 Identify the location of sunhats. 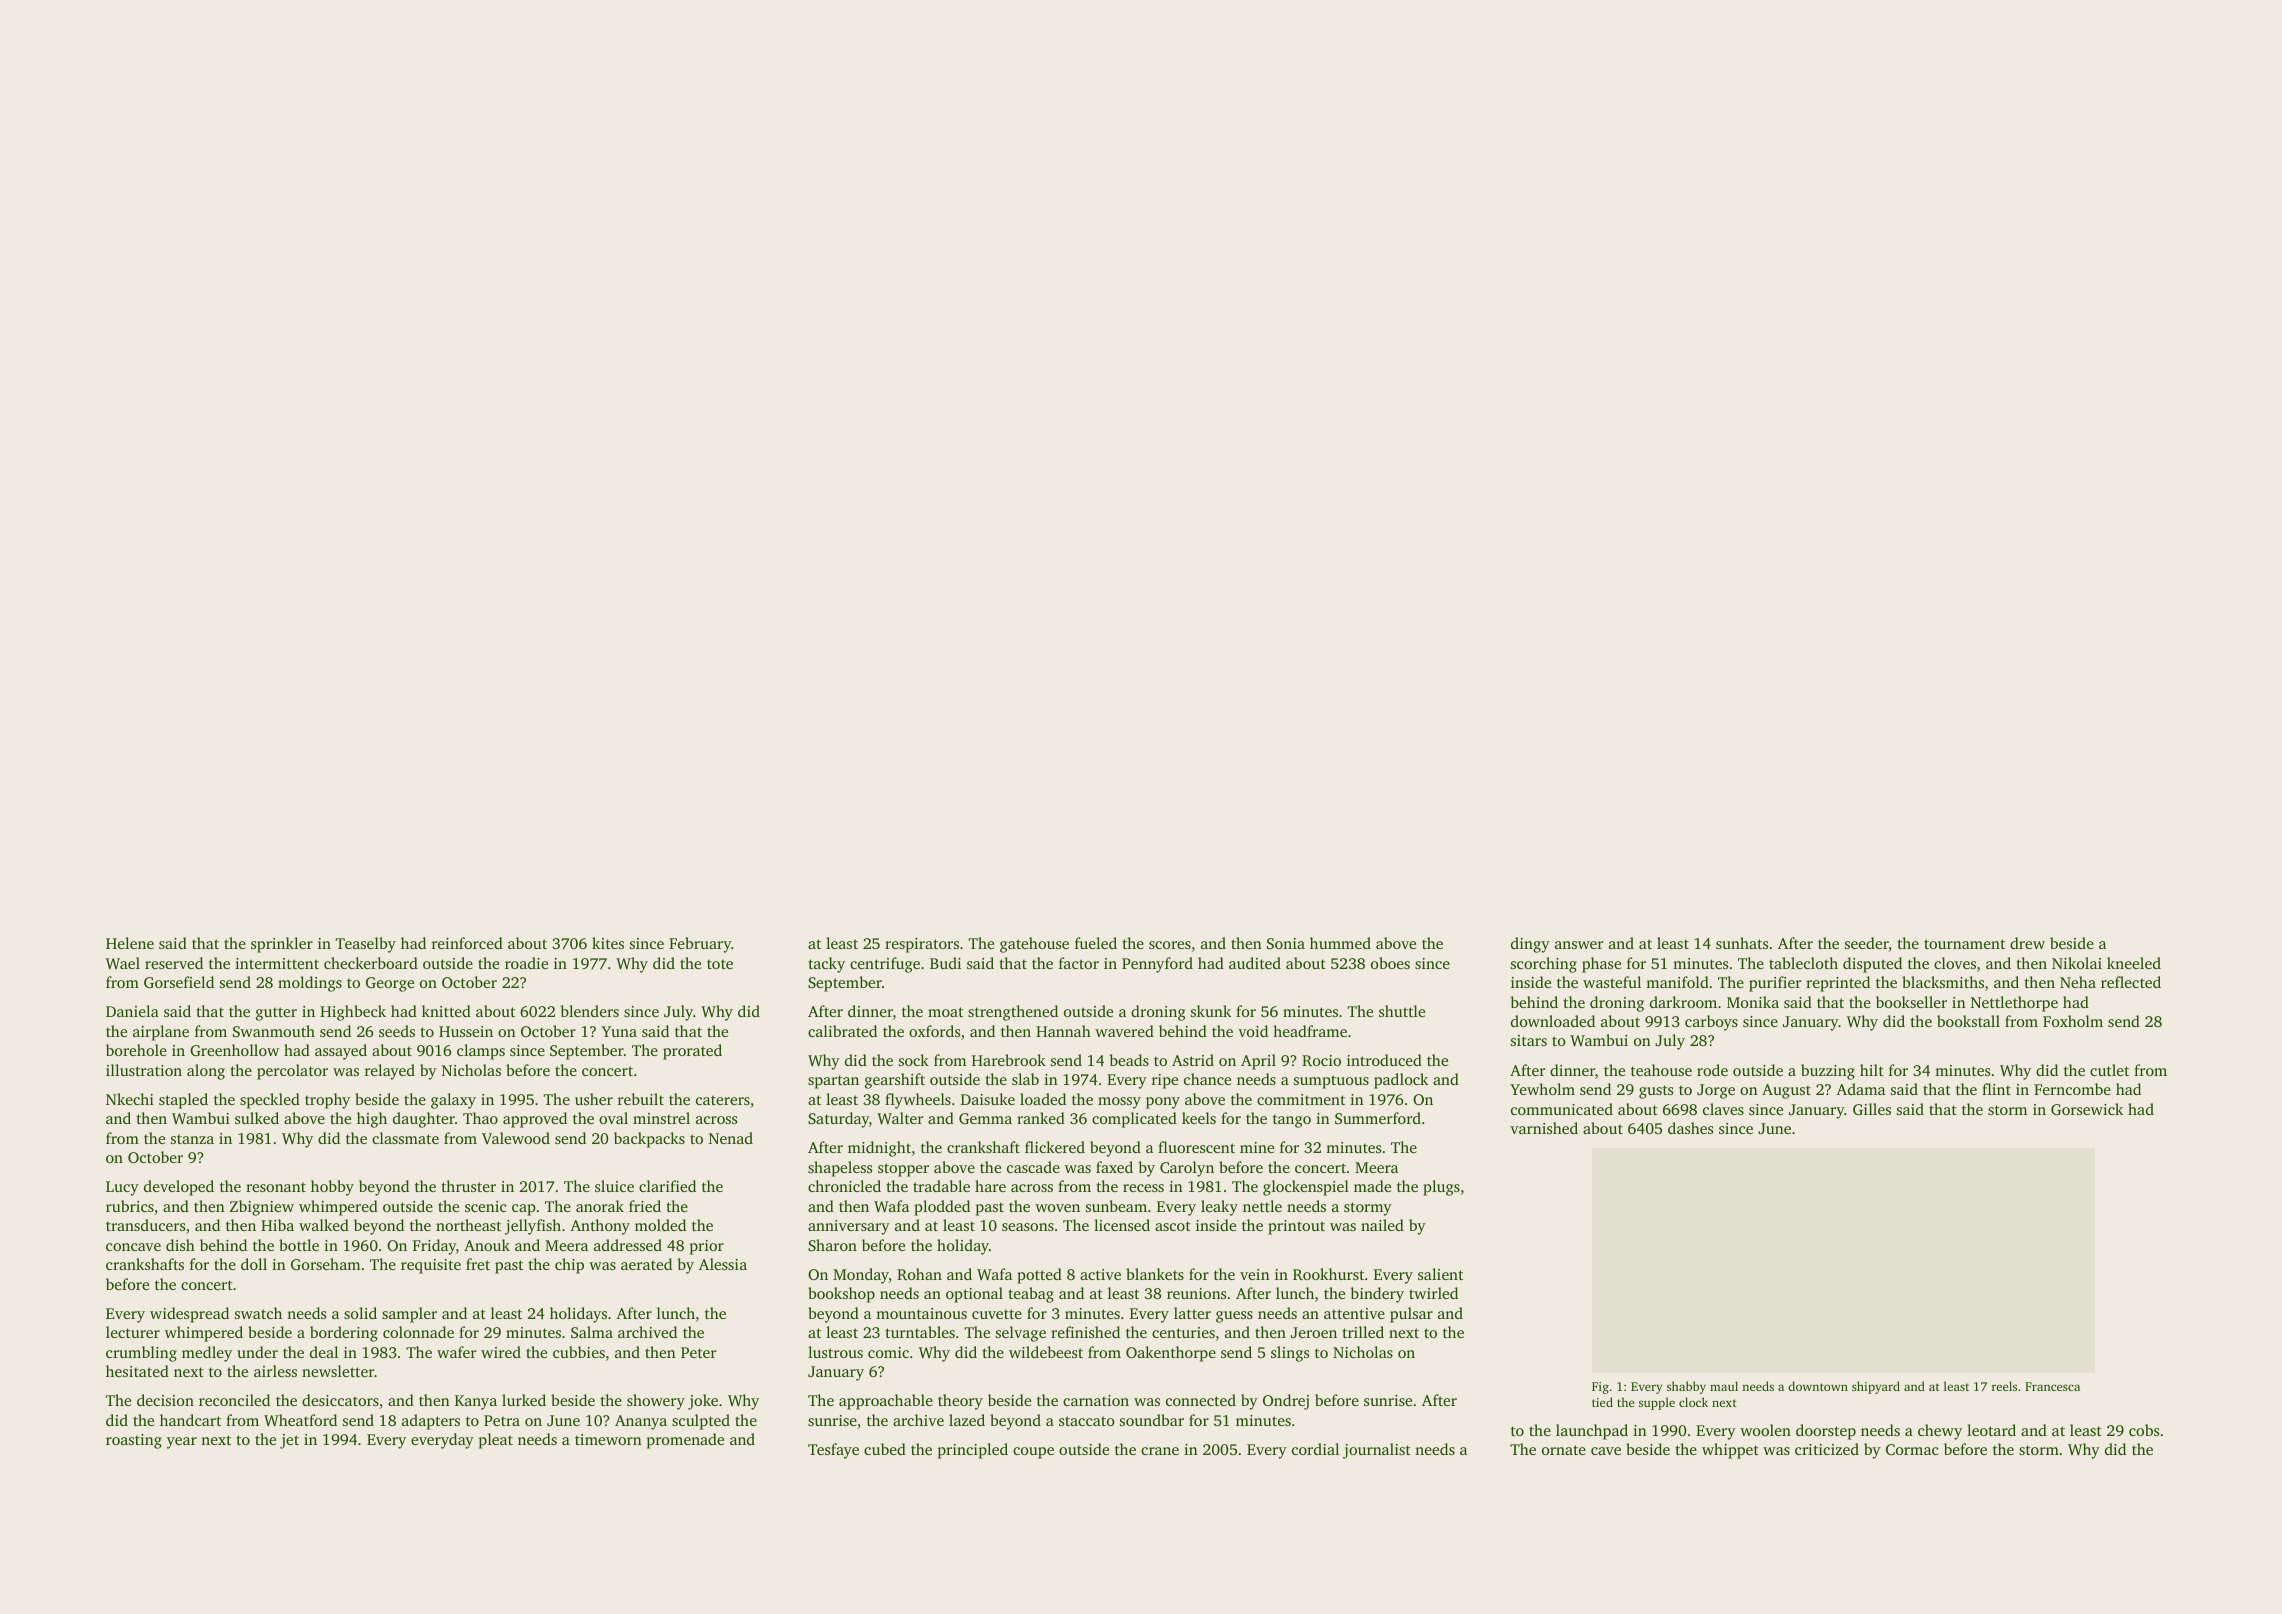
(1742, 943).
